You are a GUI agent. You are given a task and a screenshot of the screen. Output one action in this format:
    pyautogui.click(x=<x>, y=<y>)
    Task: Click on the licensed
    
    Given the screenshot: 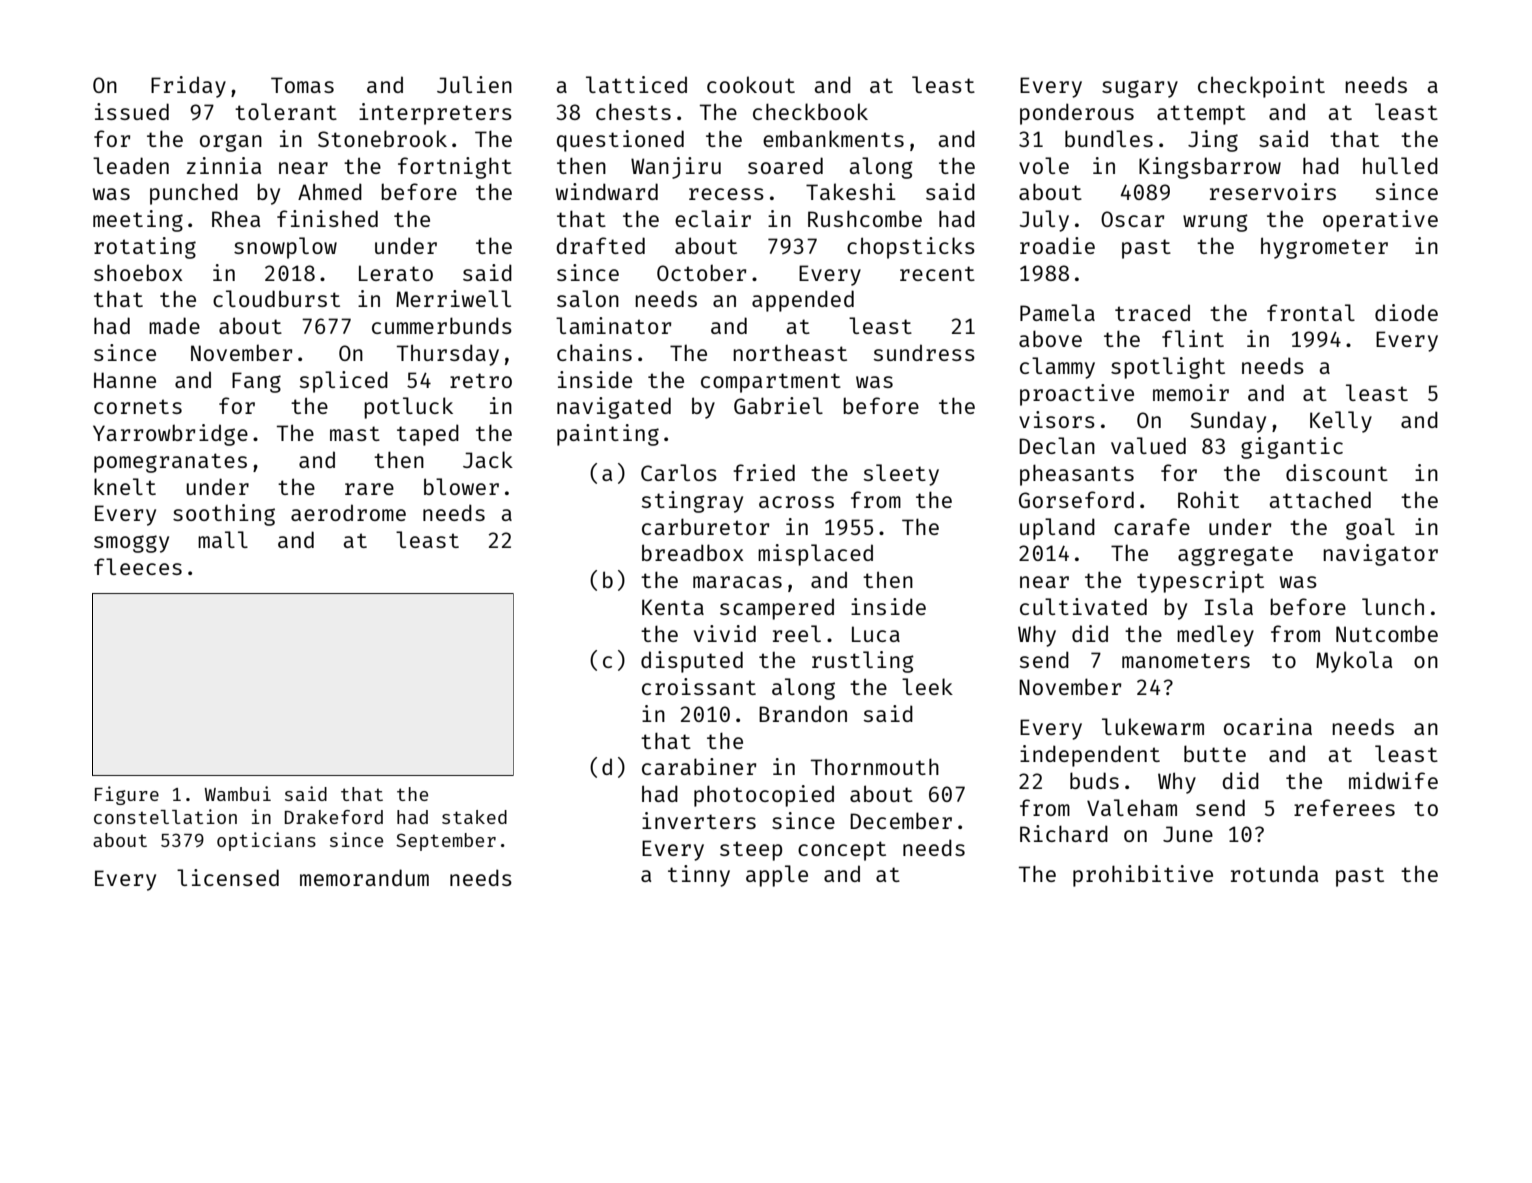 What is the action you would take?
    pyautogui.click(x=228, y=877)
